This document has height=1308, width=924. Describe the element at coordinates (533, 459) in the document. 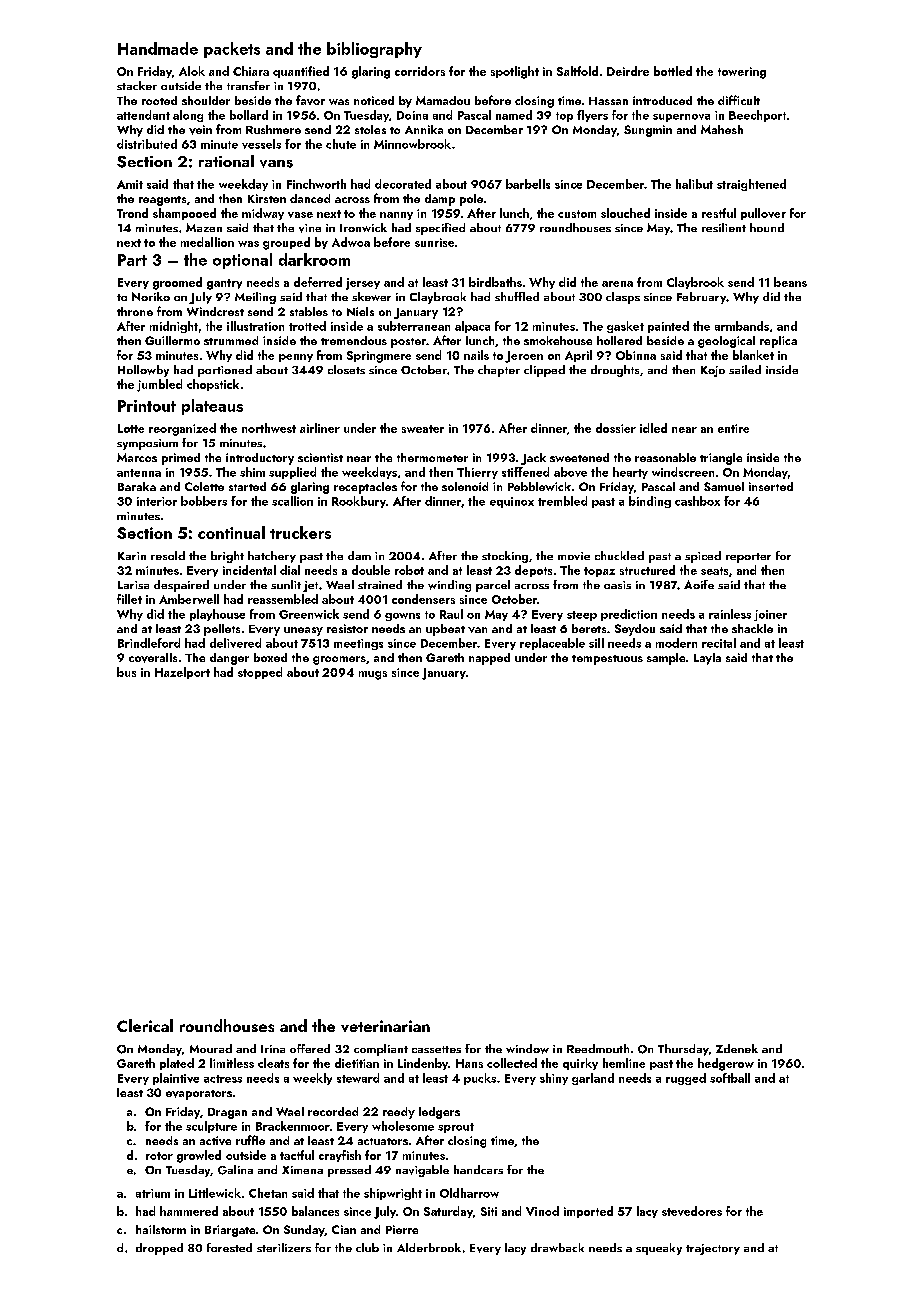

I see `Jack` at that location.
